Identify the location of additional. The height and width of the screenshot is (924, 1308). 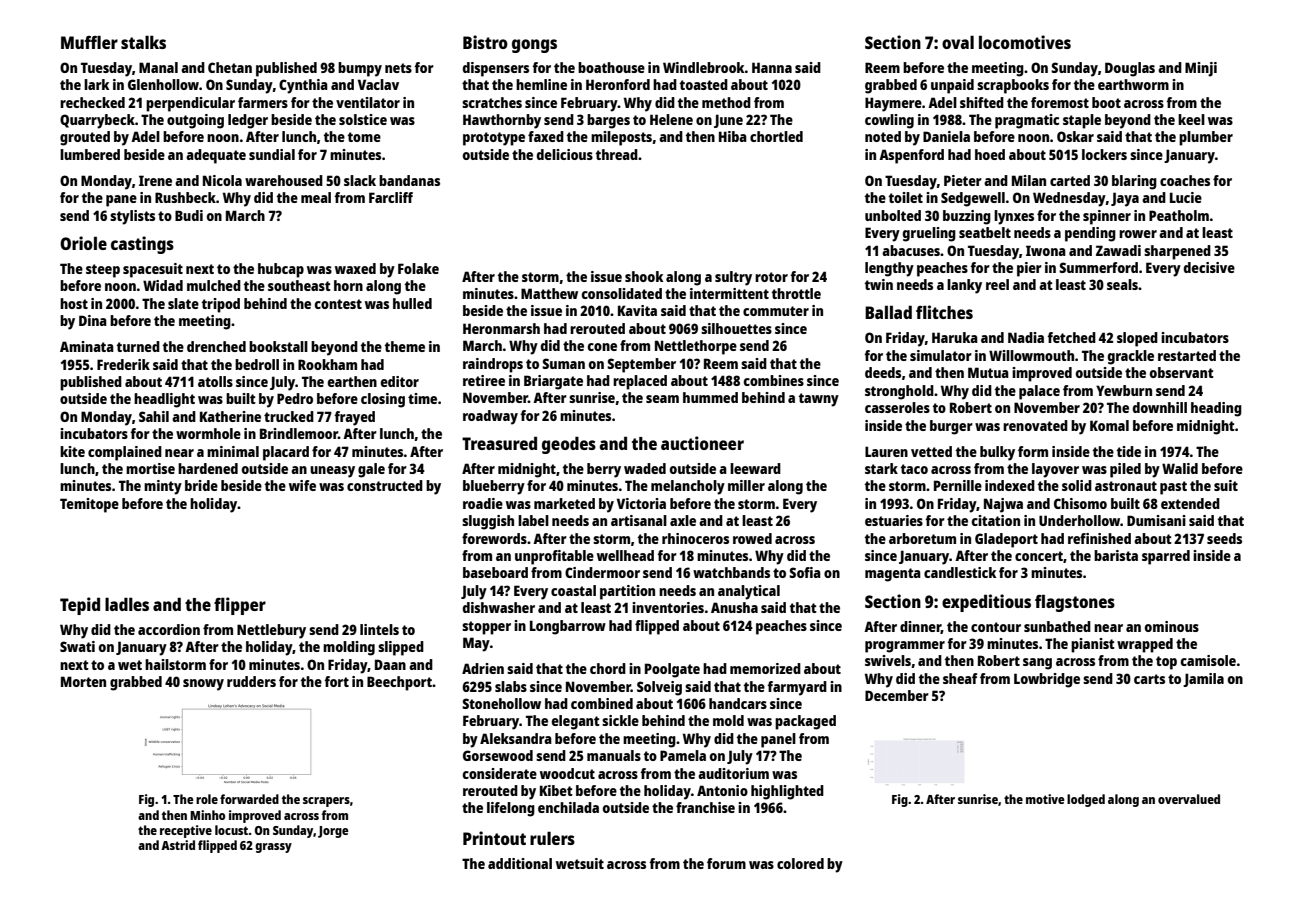
(520, 863).
